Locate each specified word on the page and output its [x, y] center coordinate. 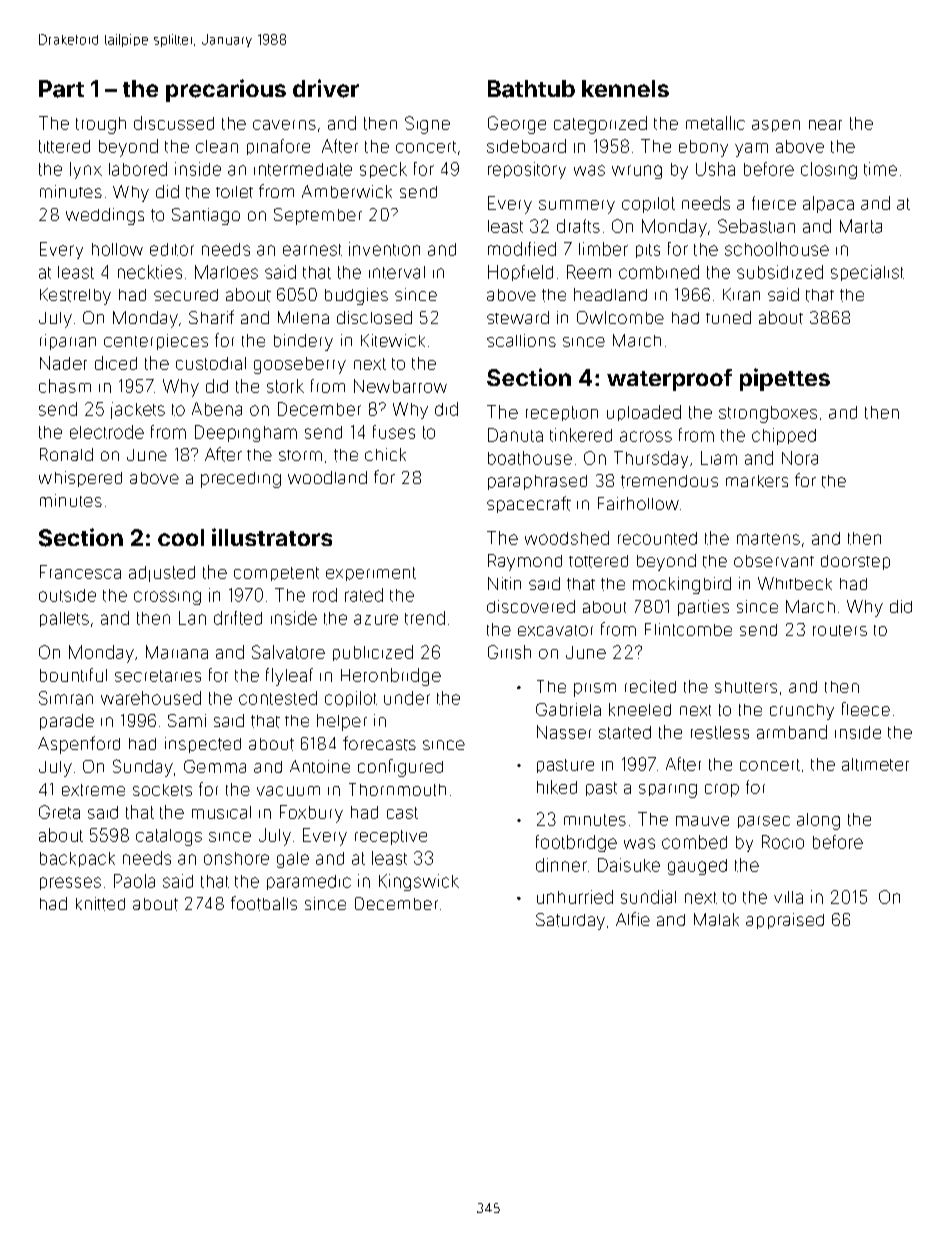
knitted [100, 904]
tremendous [669, 481]
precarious [226, 90]
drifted [238, 618]
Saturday [570, 921]
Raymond [525, 562]
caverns [284, 125]
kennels [625, 88]
